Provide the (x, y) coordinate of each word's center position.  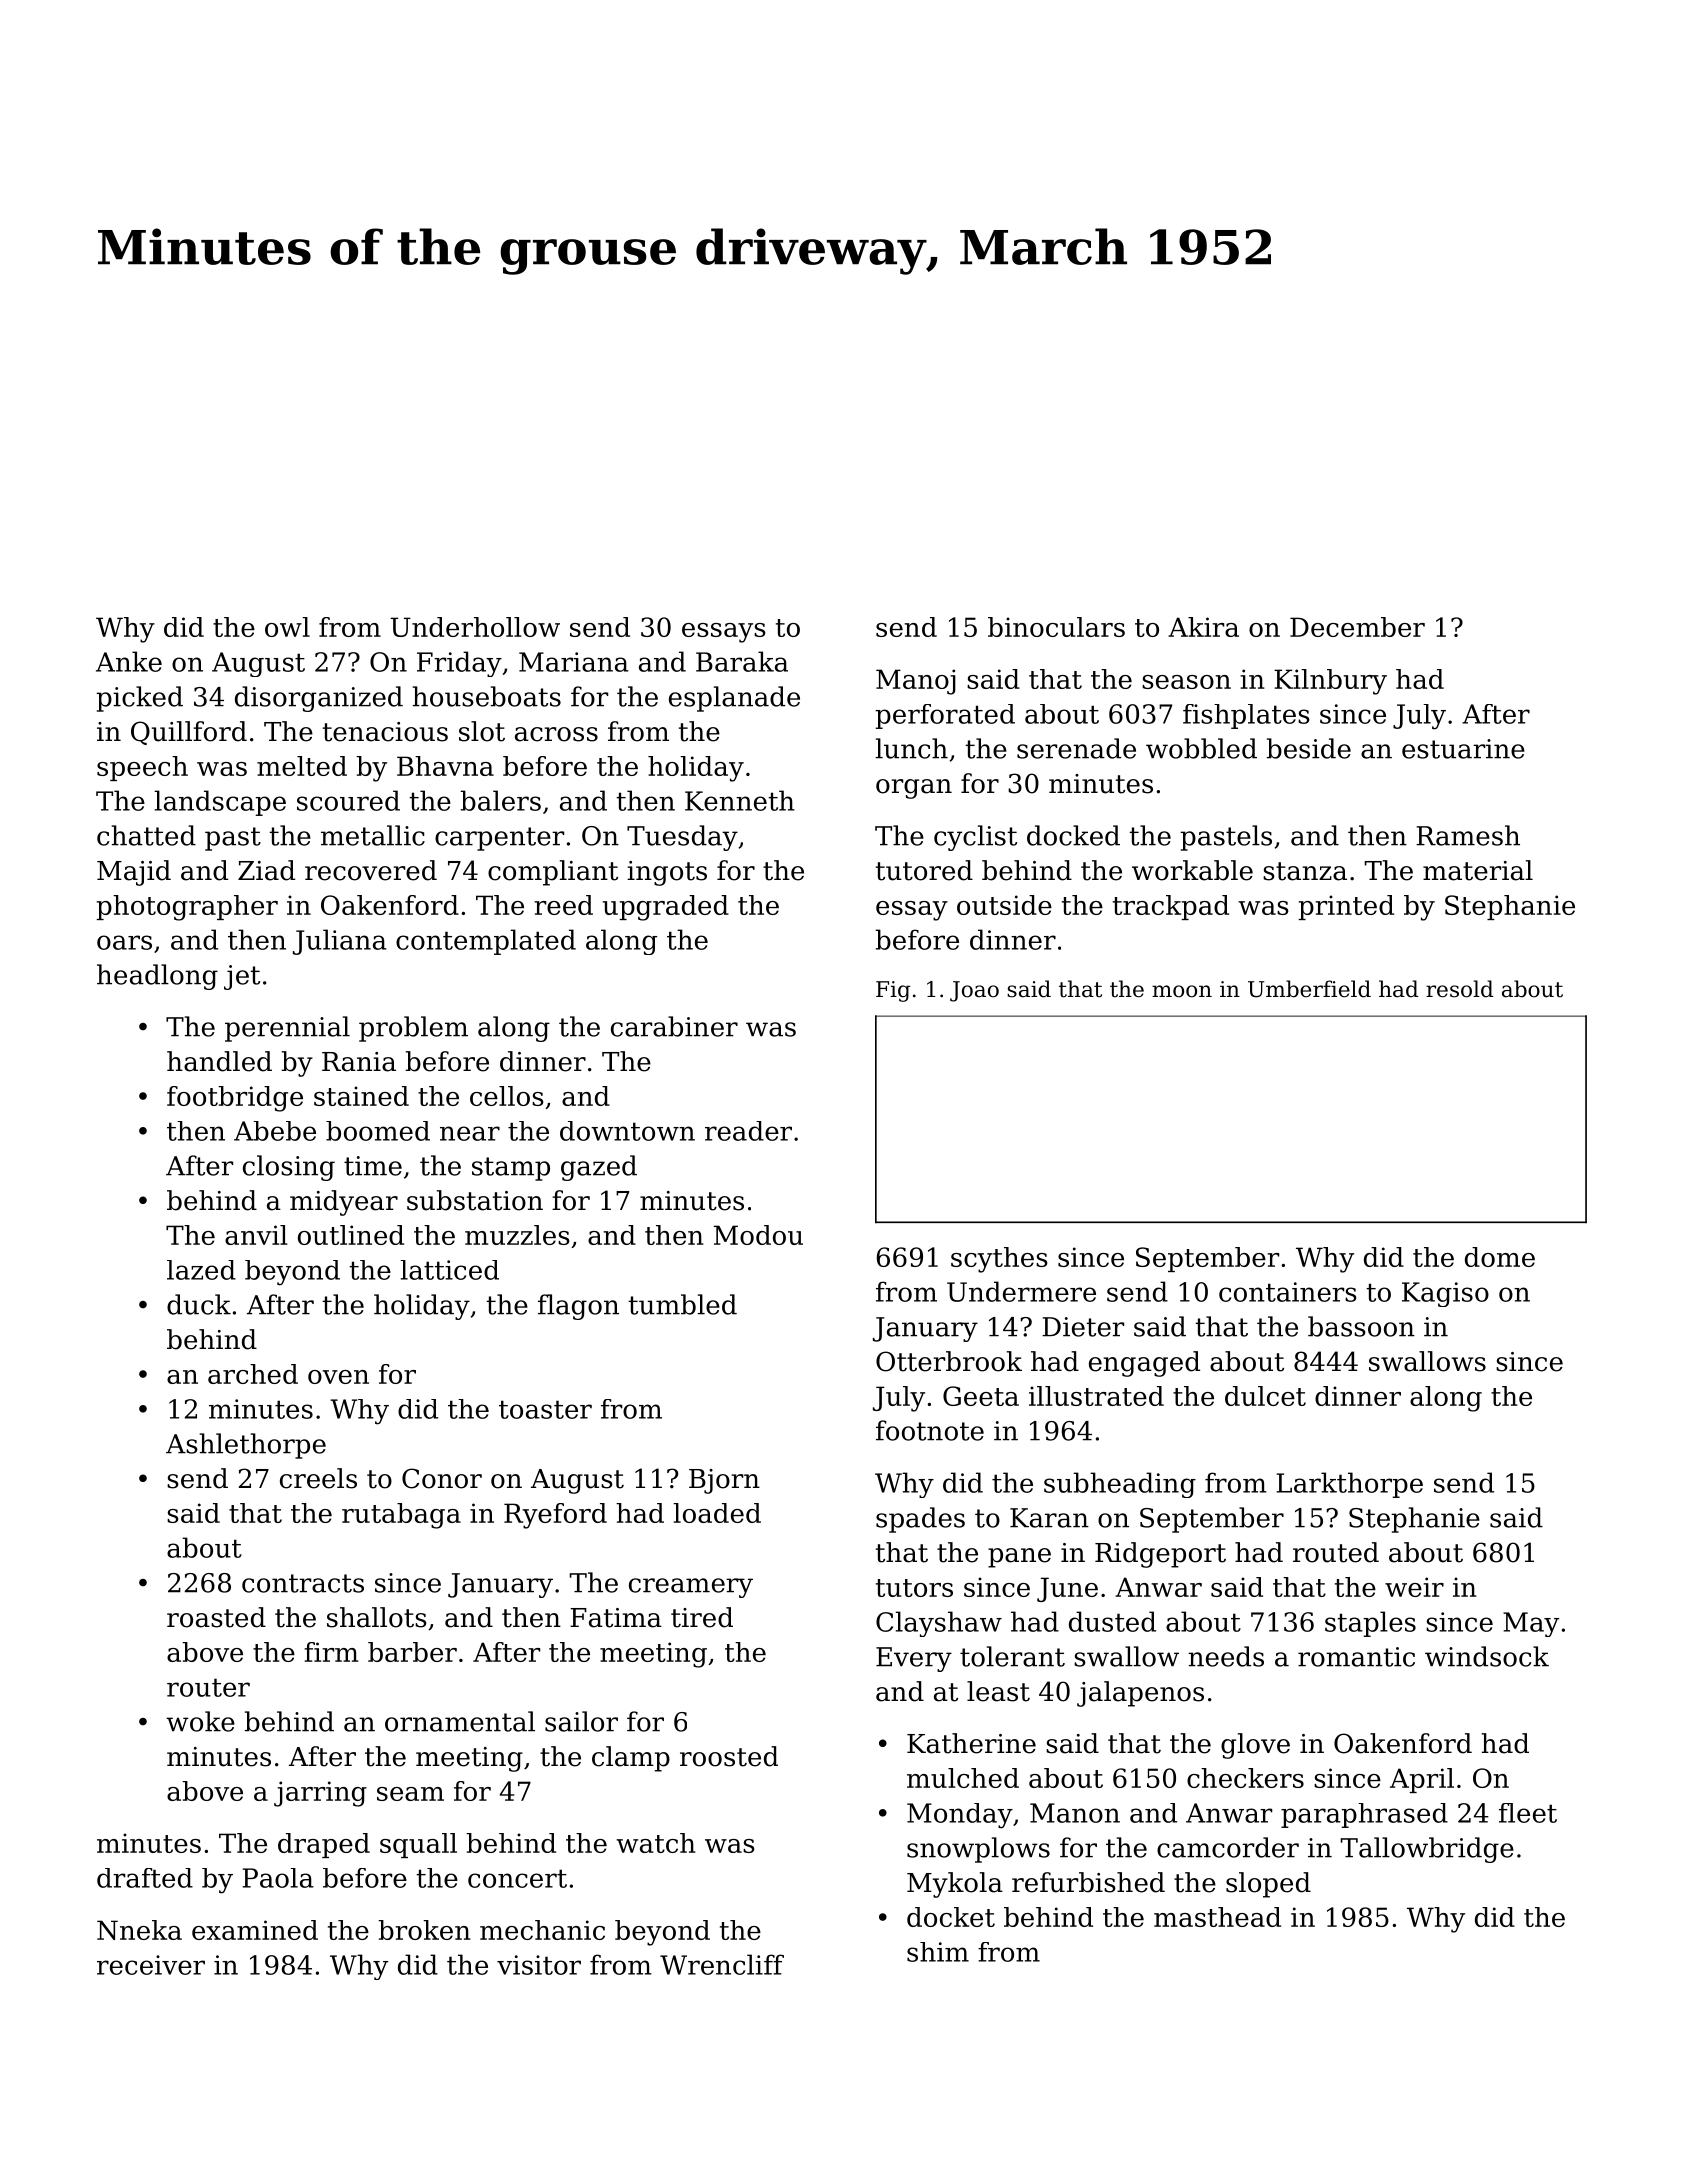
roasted (216, 1617)
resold (1459, 989)
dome (1500, 1257)
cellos (507, 1096)
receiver (151, 1965)
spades (920, 1520)
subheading (1120, 1485)
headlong (157, 977)
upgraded (666, 908)
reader (748, 1131)
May (1531, 1624)
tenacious (385, 732)
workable (1192, 870)
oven (338, 1377)
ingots (667, 873)
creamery (691, 1588)
